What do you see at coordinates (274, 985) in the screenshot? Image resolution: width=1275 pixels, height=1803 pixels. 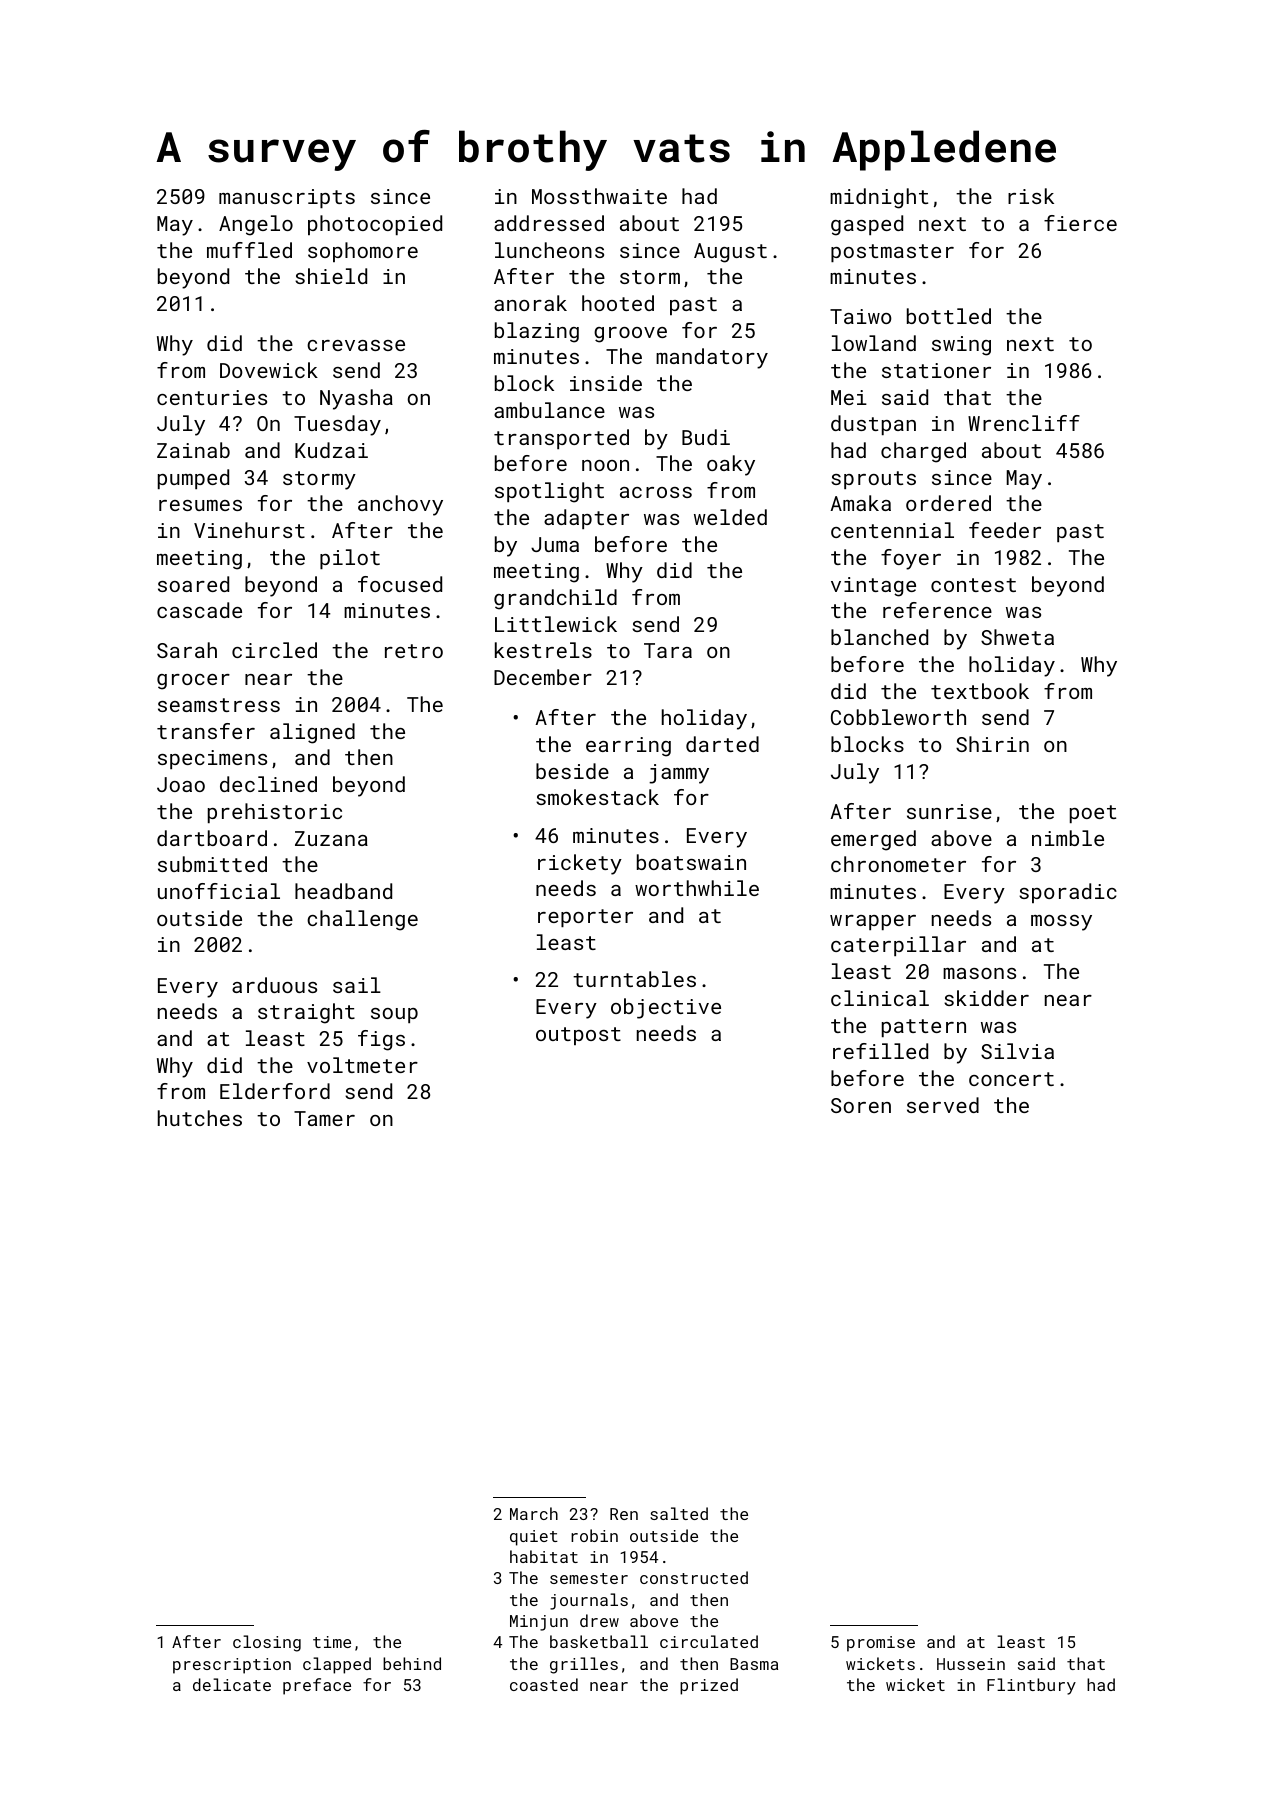 I see `arduous` at bounding box center [274, 985].
